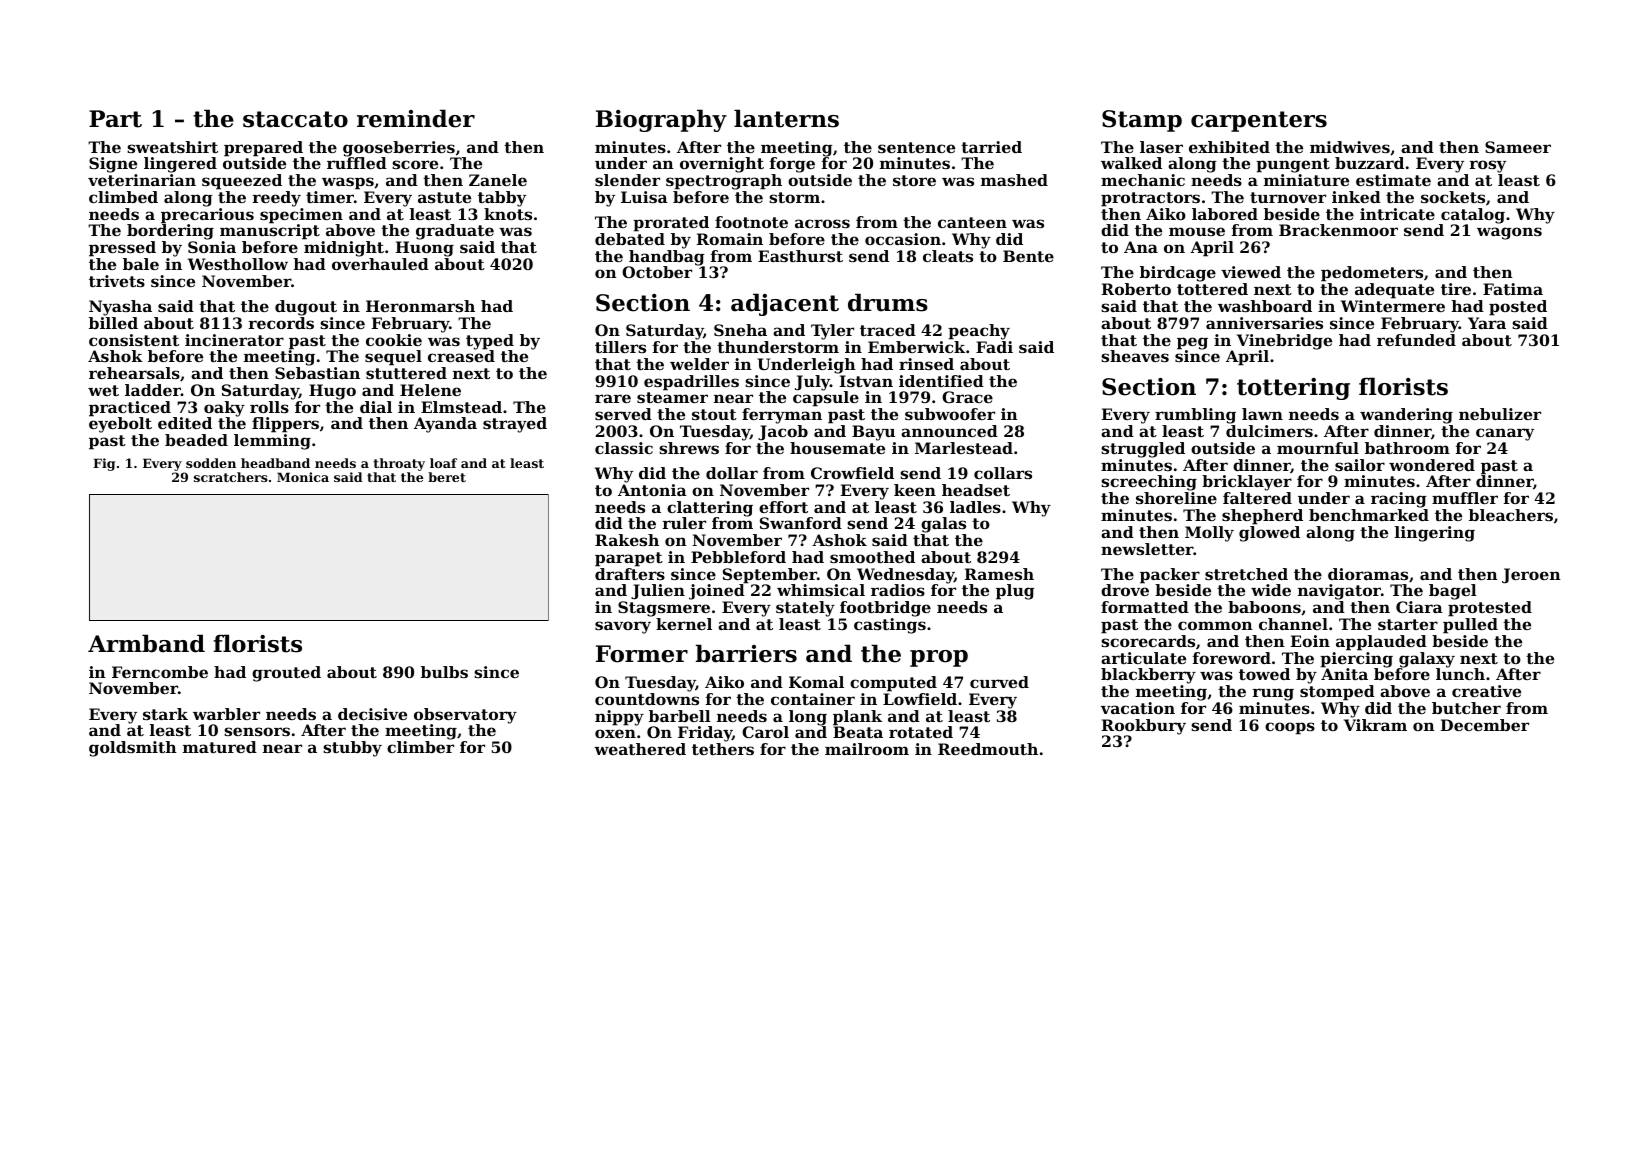 The width and height of the screenshot is (1650, 1167). What do you see at coordinates (1487, 323) in the screenshot?
I see `Yara` at bounding box center [1487, 323].
